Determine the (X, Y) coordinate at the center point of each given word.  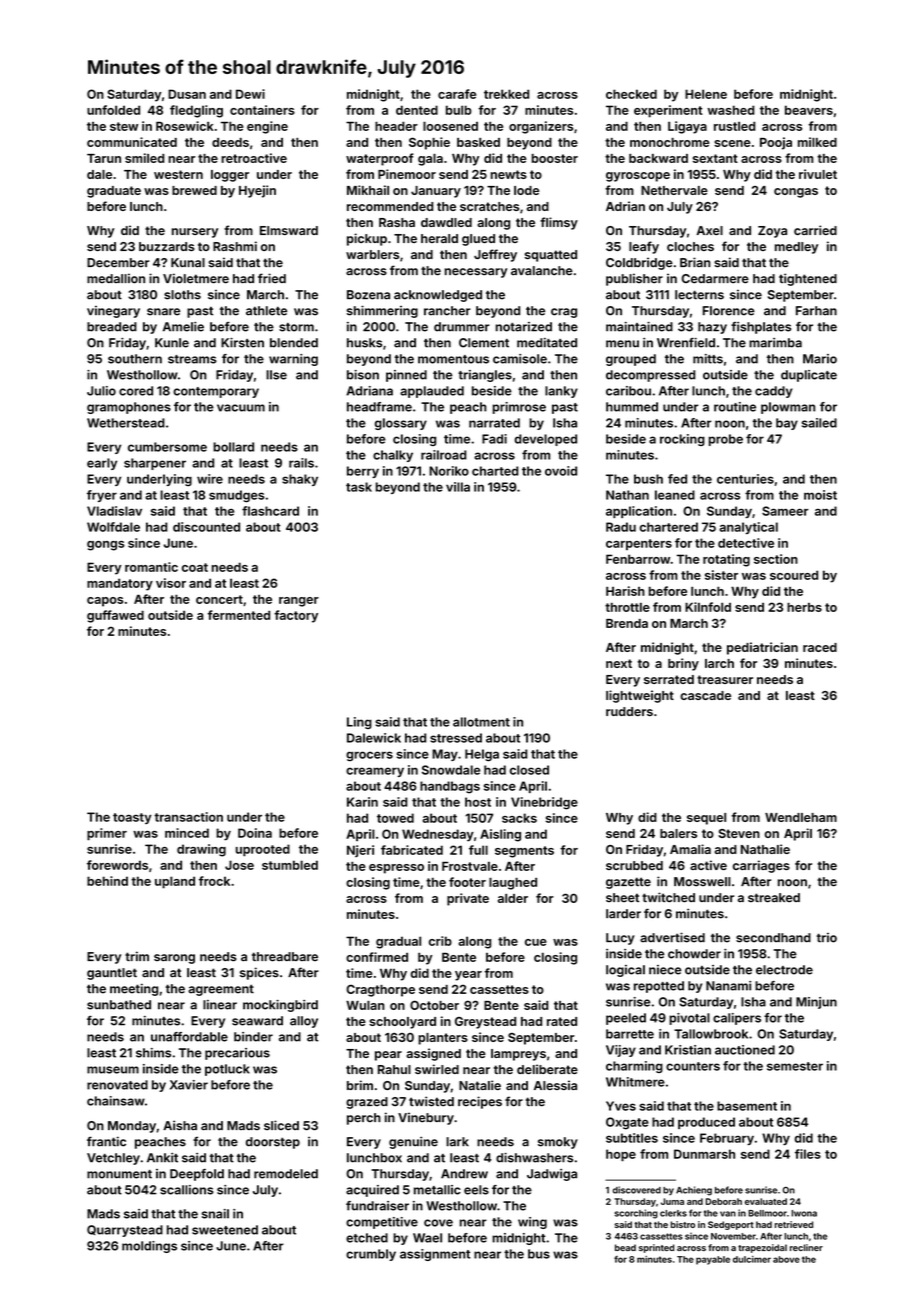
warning (293, 360)
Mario (820, 359)
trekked (506, 94)
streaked (774, 898)
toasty (132, 818)
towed (395, 818)
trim (137, 956)
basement (747, 1106)
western (178, 174)
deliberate (547, 1069)
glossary (401, 424)
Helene (706, 94)
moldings (149, 1247)
